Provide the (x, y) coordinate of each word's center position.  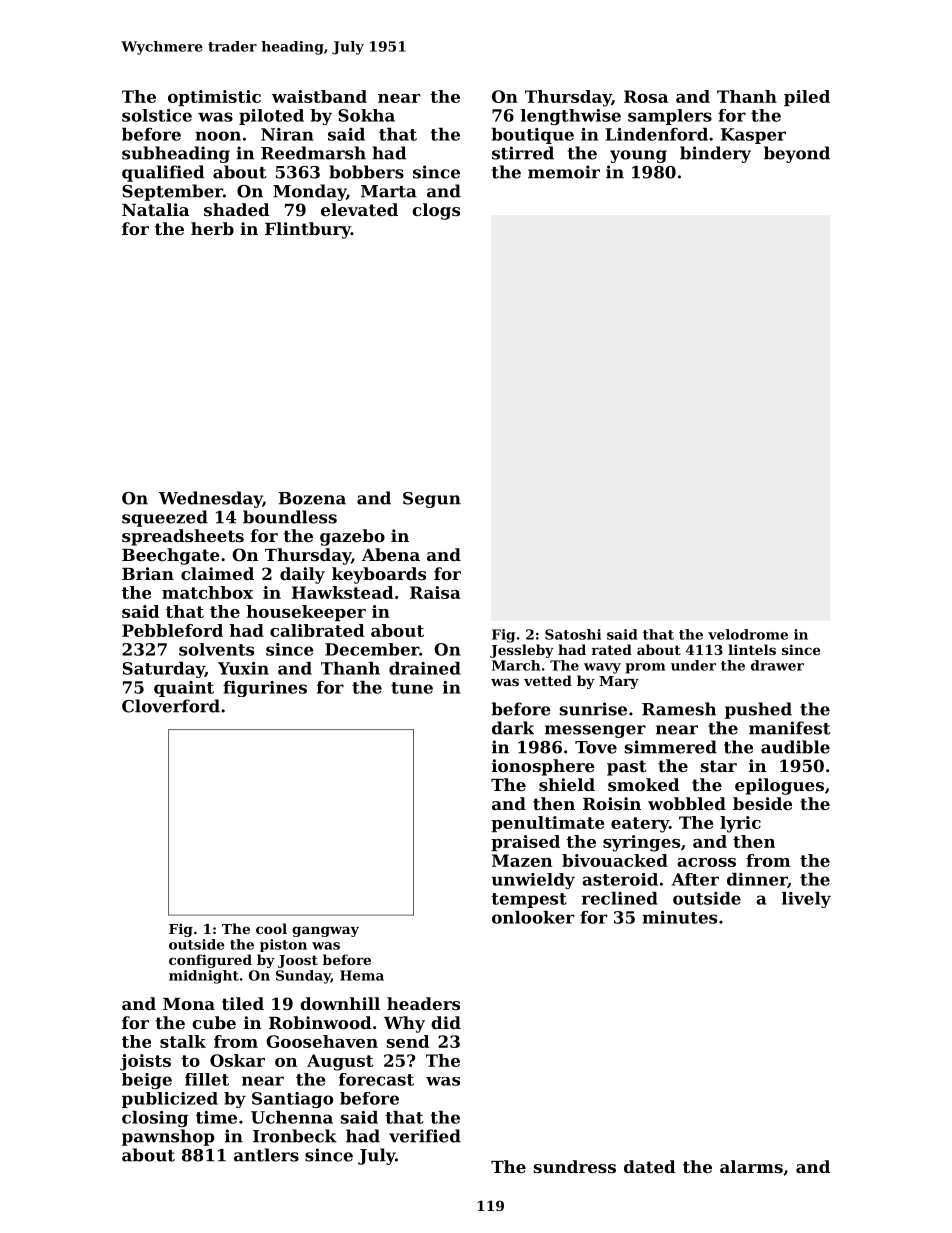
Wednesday (211, 499)
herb (212, 228)
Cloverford (171, 706)
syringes (641, 843)
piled (807, 98)
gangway (325, 931)
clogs (436, 211)
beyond (797, 154)
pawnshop (168, 1137)
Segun (432, 500)
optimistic (214, 98)
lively (806, 900)
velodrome (748, 634)
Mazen (522, 860)
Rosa (646, 96)
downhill (340, 1003)
